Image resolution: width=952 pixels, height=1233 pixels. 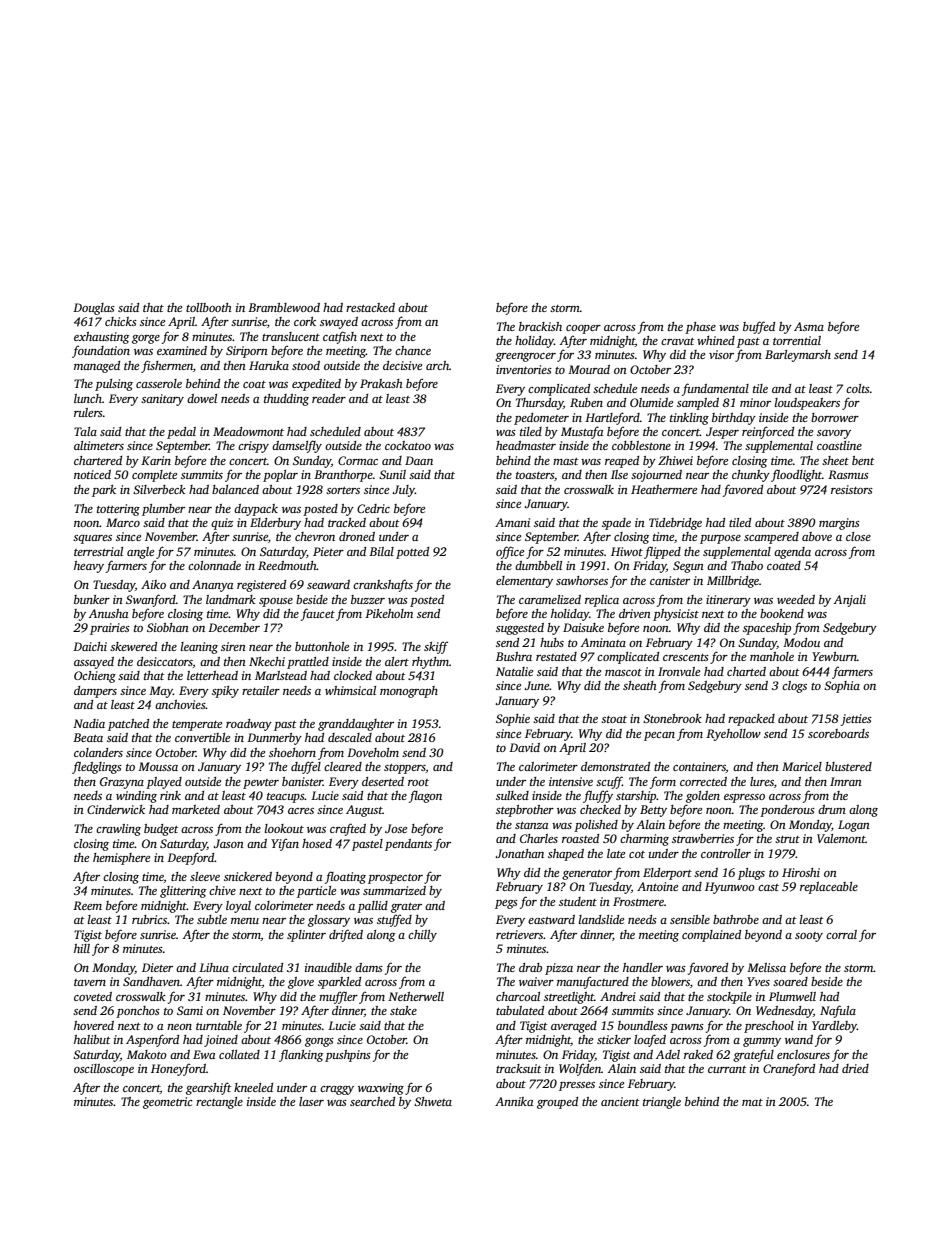 What do you see at coordinates (97, 367) in the image?
I see `managed` at bounding box center [97, 367].
